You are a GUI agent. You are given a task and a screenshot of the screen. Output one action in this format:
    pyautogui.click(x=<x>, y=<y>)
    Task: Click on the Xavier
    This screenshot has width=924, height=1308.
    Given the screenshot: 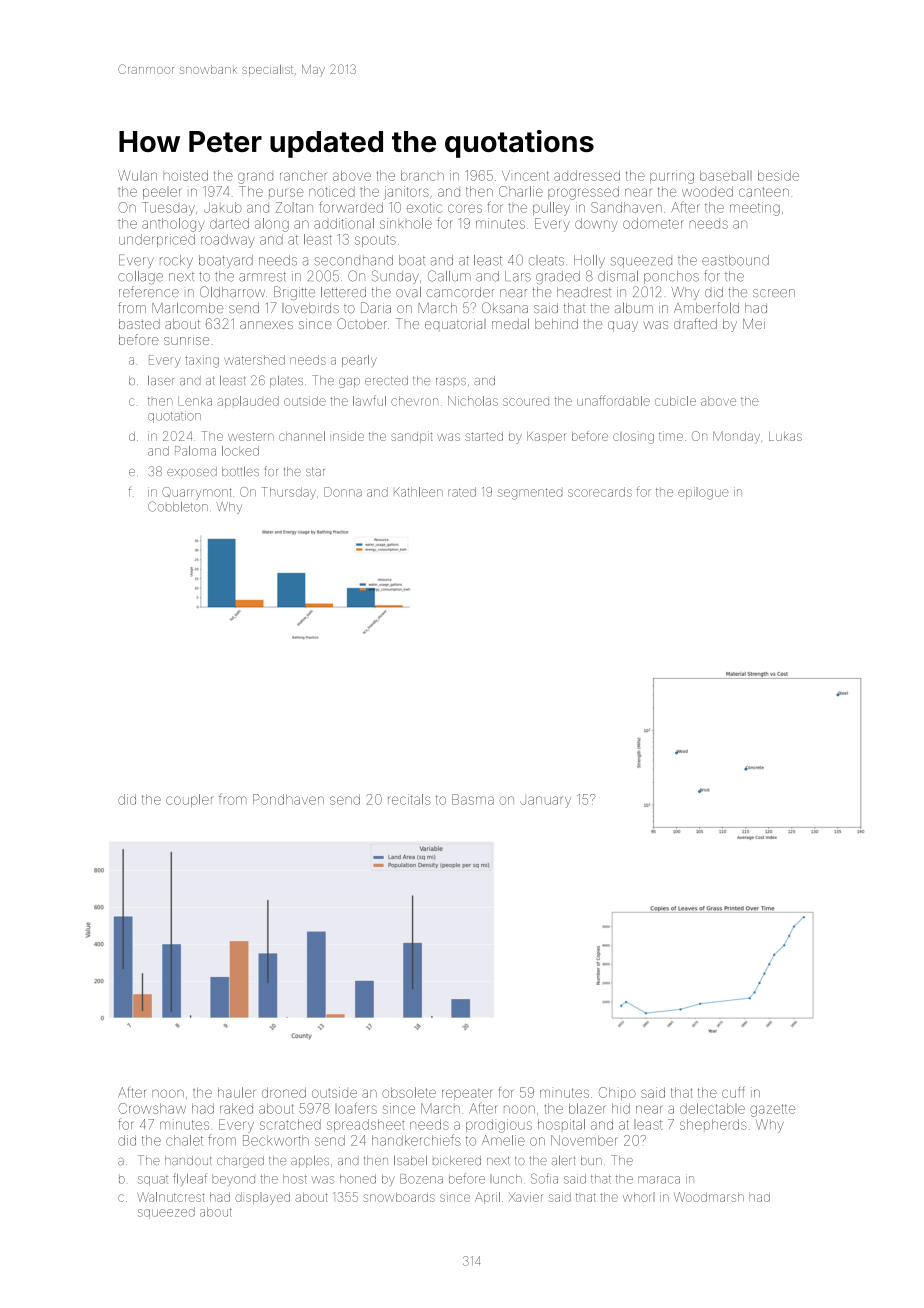 What is the action you would take?
    pyautogui.click(x=526, y=1197)
